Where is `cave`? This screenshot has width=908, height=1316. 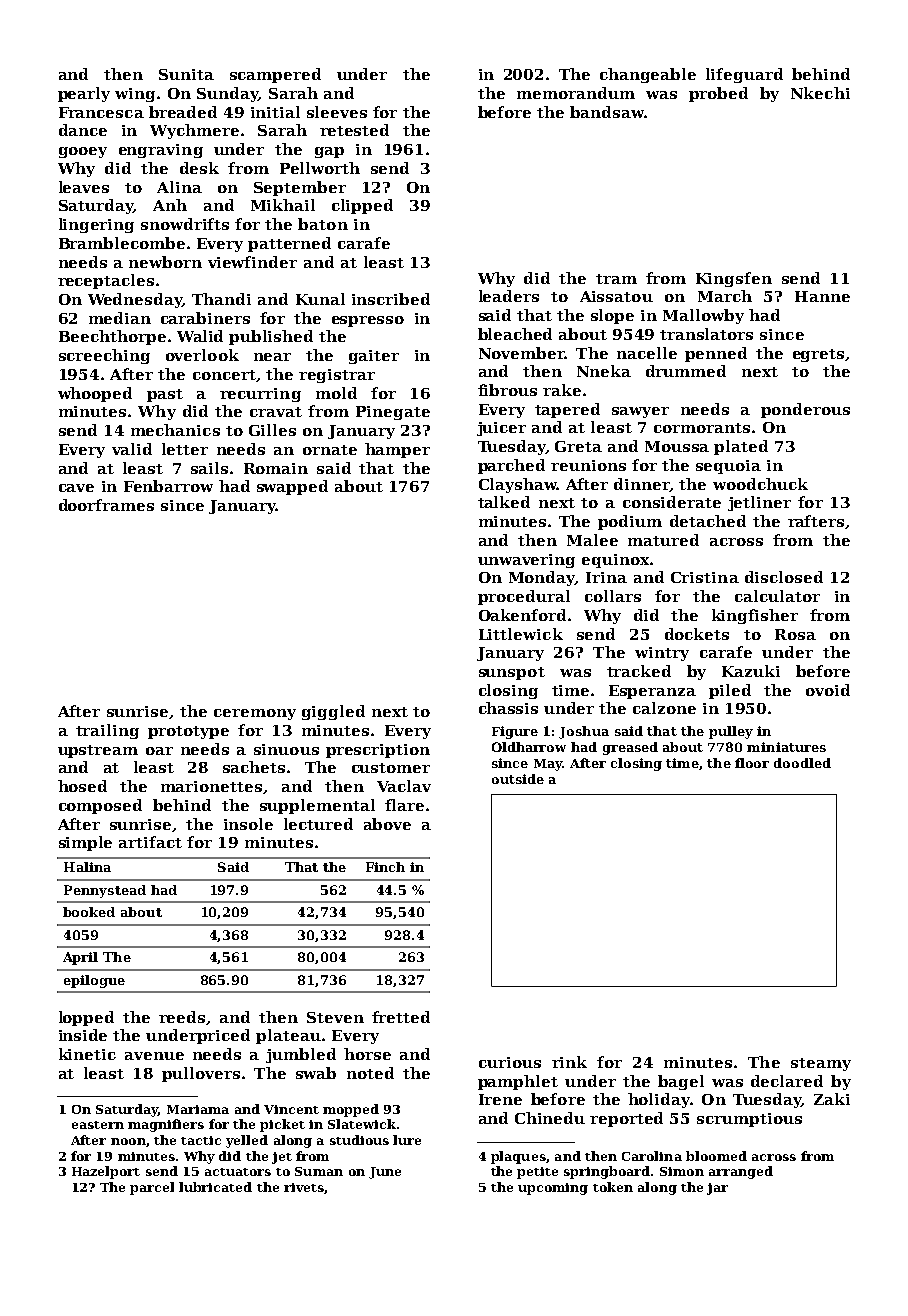
cave is located at coordinates (76, 488).
